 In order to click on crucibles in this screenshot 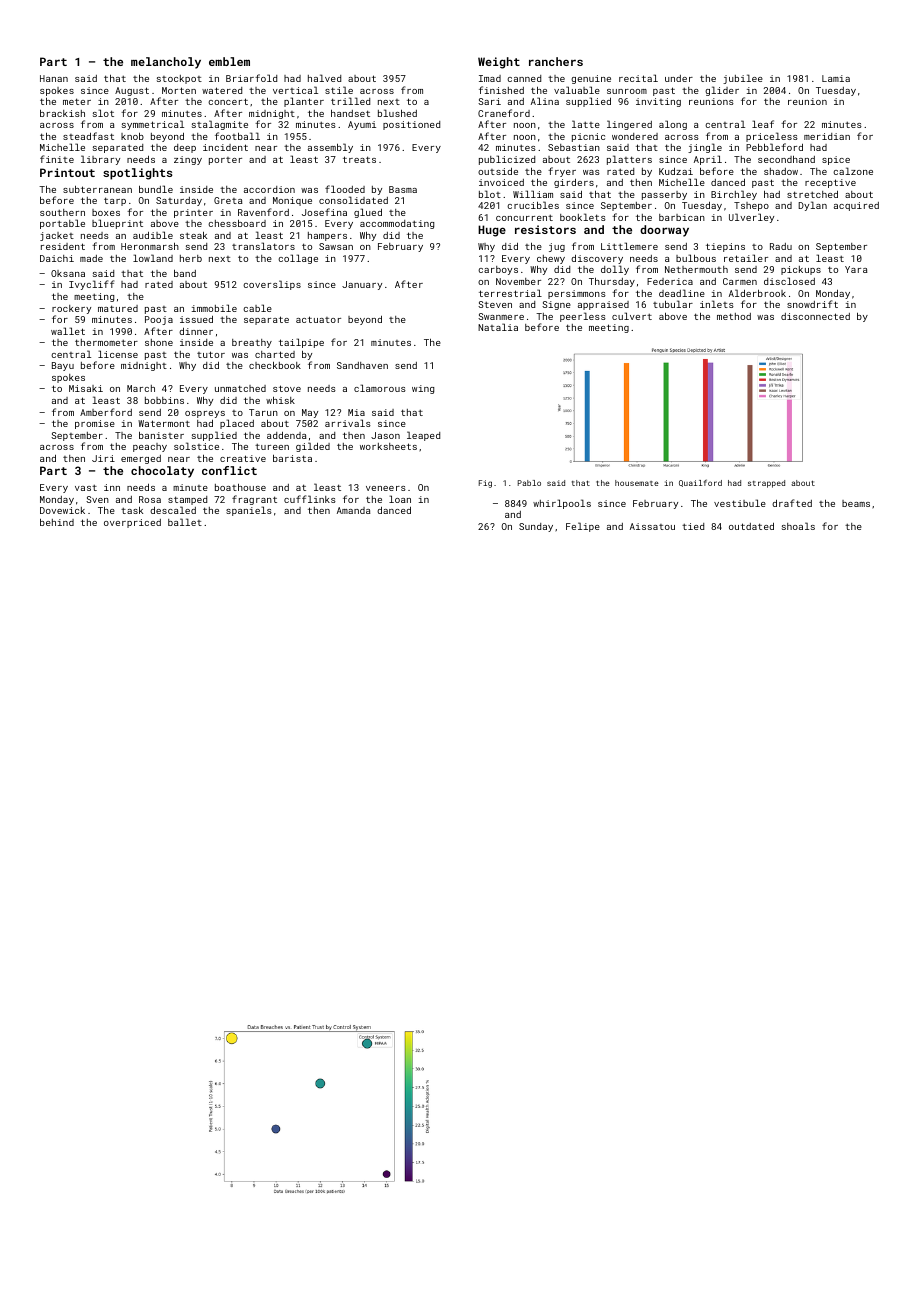, I will do `click(533, 205)`.
